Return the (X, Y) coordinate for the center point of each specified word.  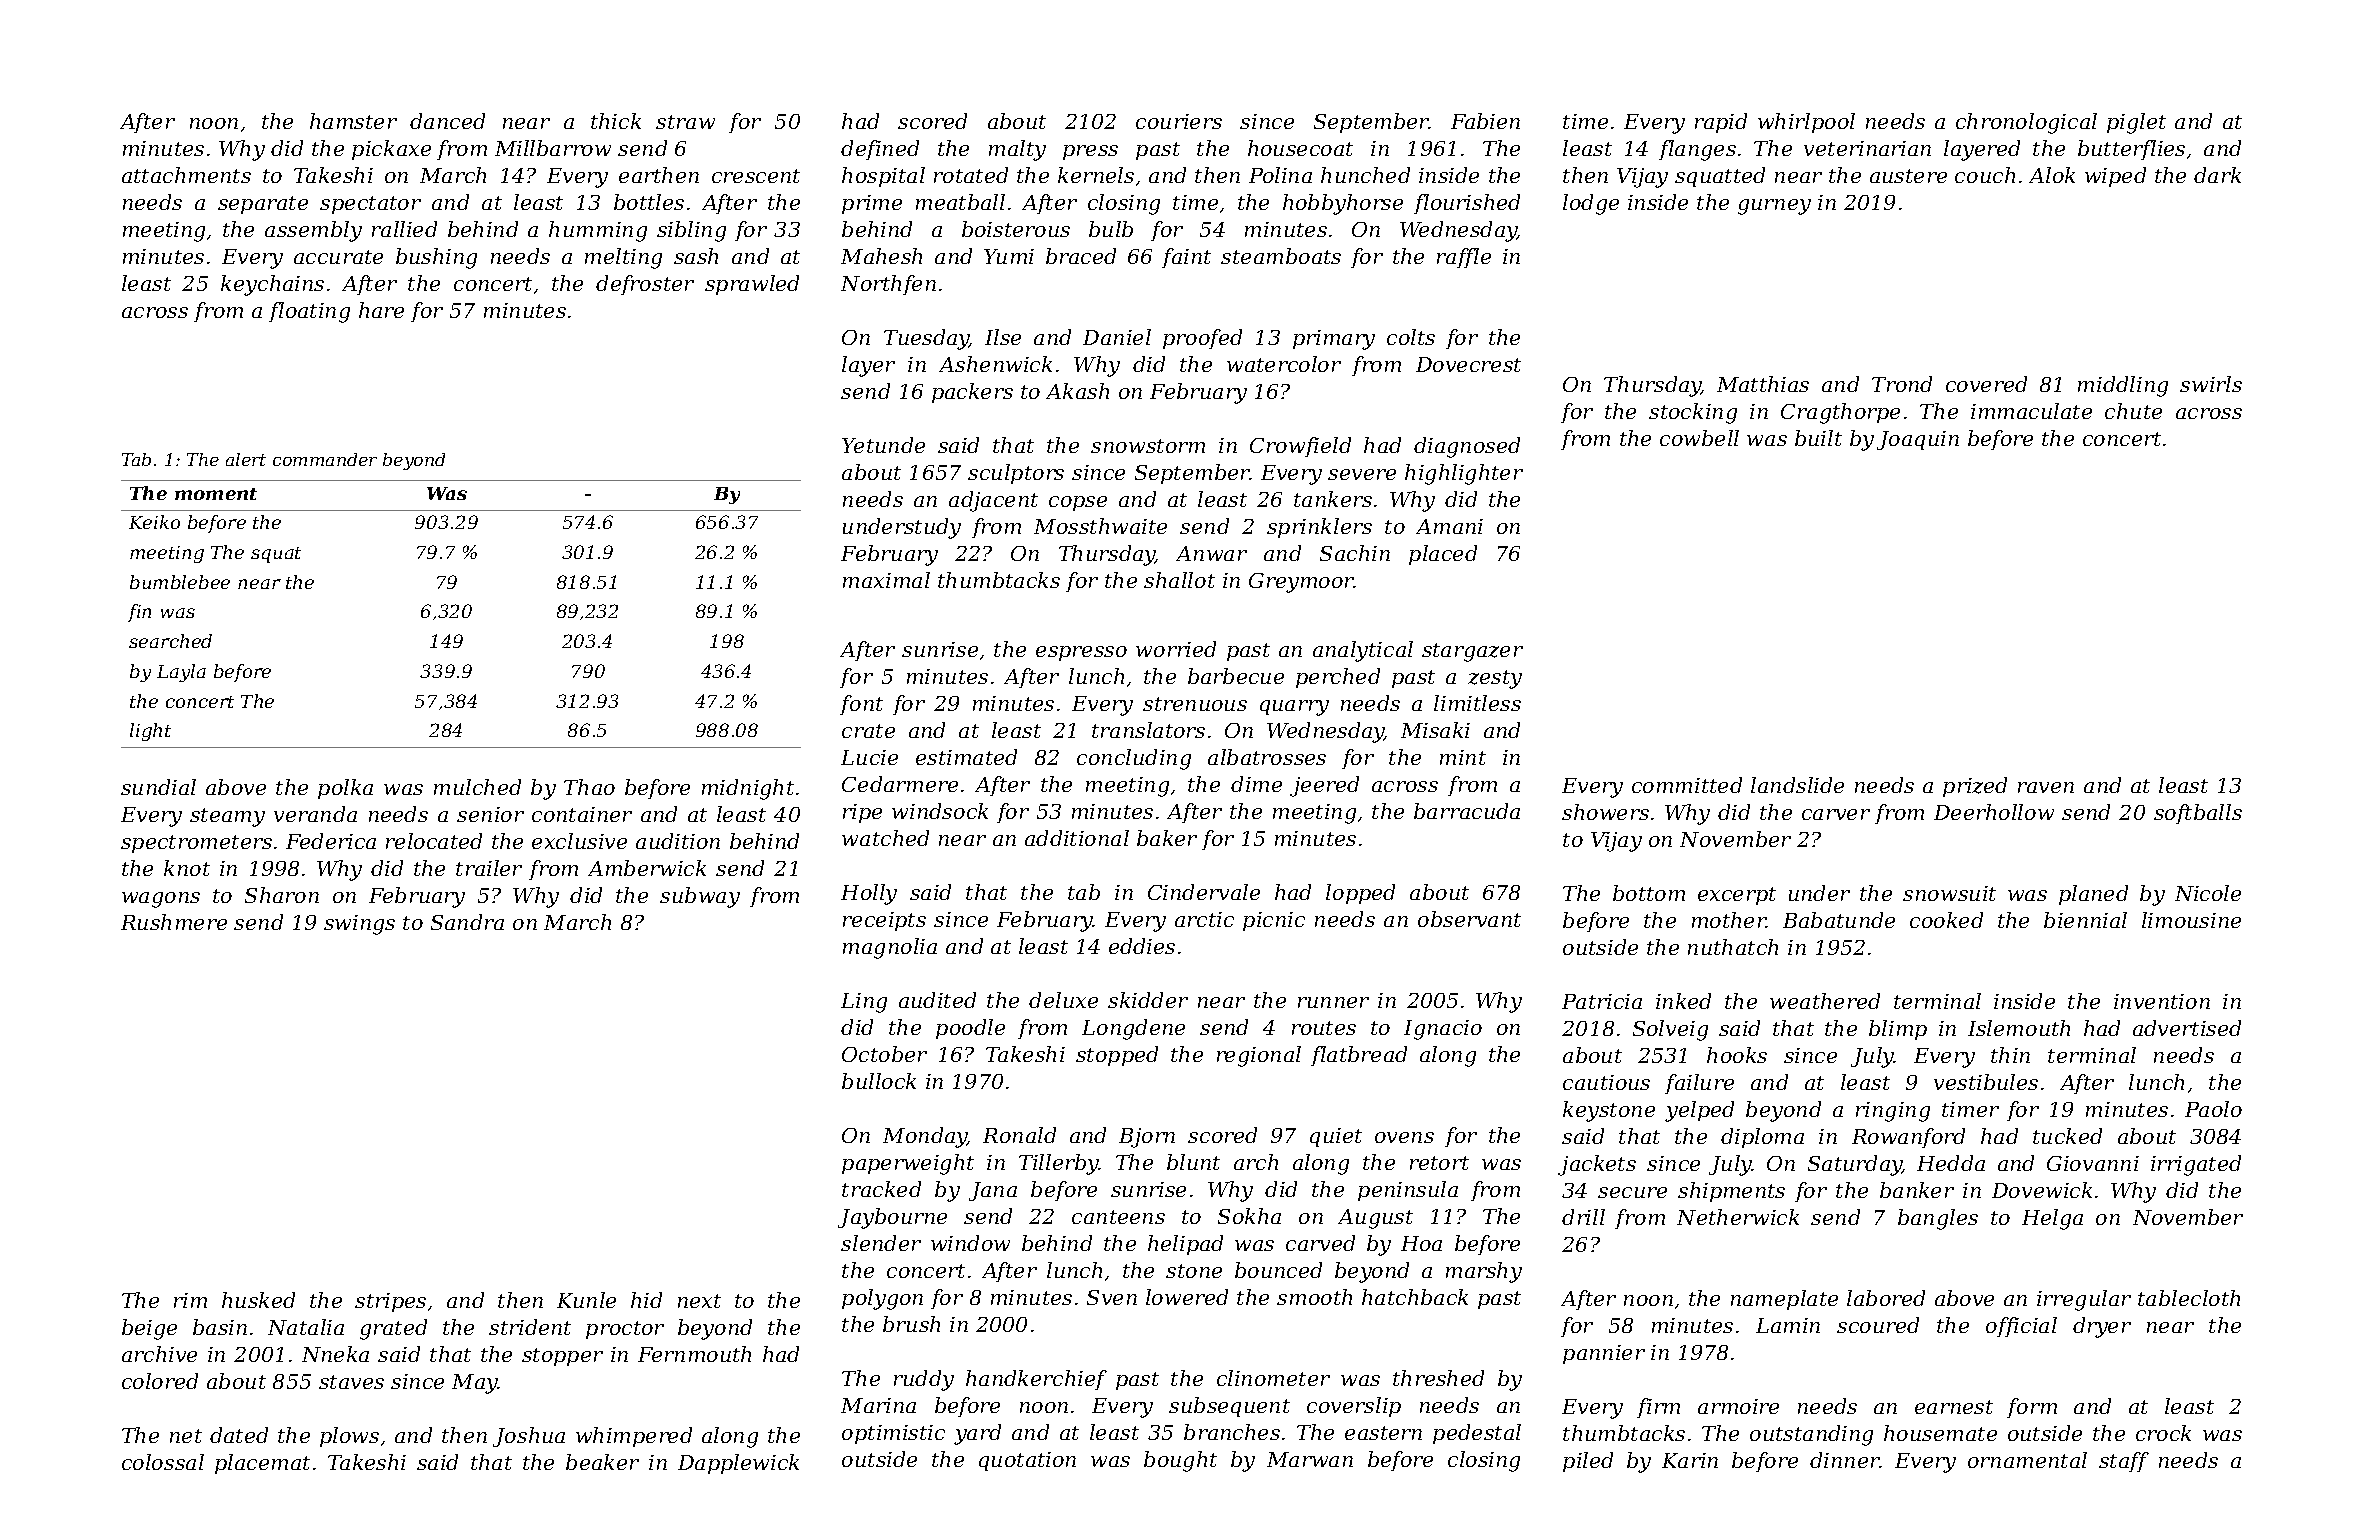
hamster (353, 121)
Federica (331, 841)
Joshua (529, 1437)
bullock (879, 1081)
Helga (2052, 1219)
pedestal (1477, 1434)
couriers (1179, 121)
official (2021, 1327)
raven (2046, 787)
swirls (2211, 384)
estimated (966, 757)
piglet (2136, 123)
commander (325, 459)
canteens (1118, 1217)
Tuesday (927, 339)
